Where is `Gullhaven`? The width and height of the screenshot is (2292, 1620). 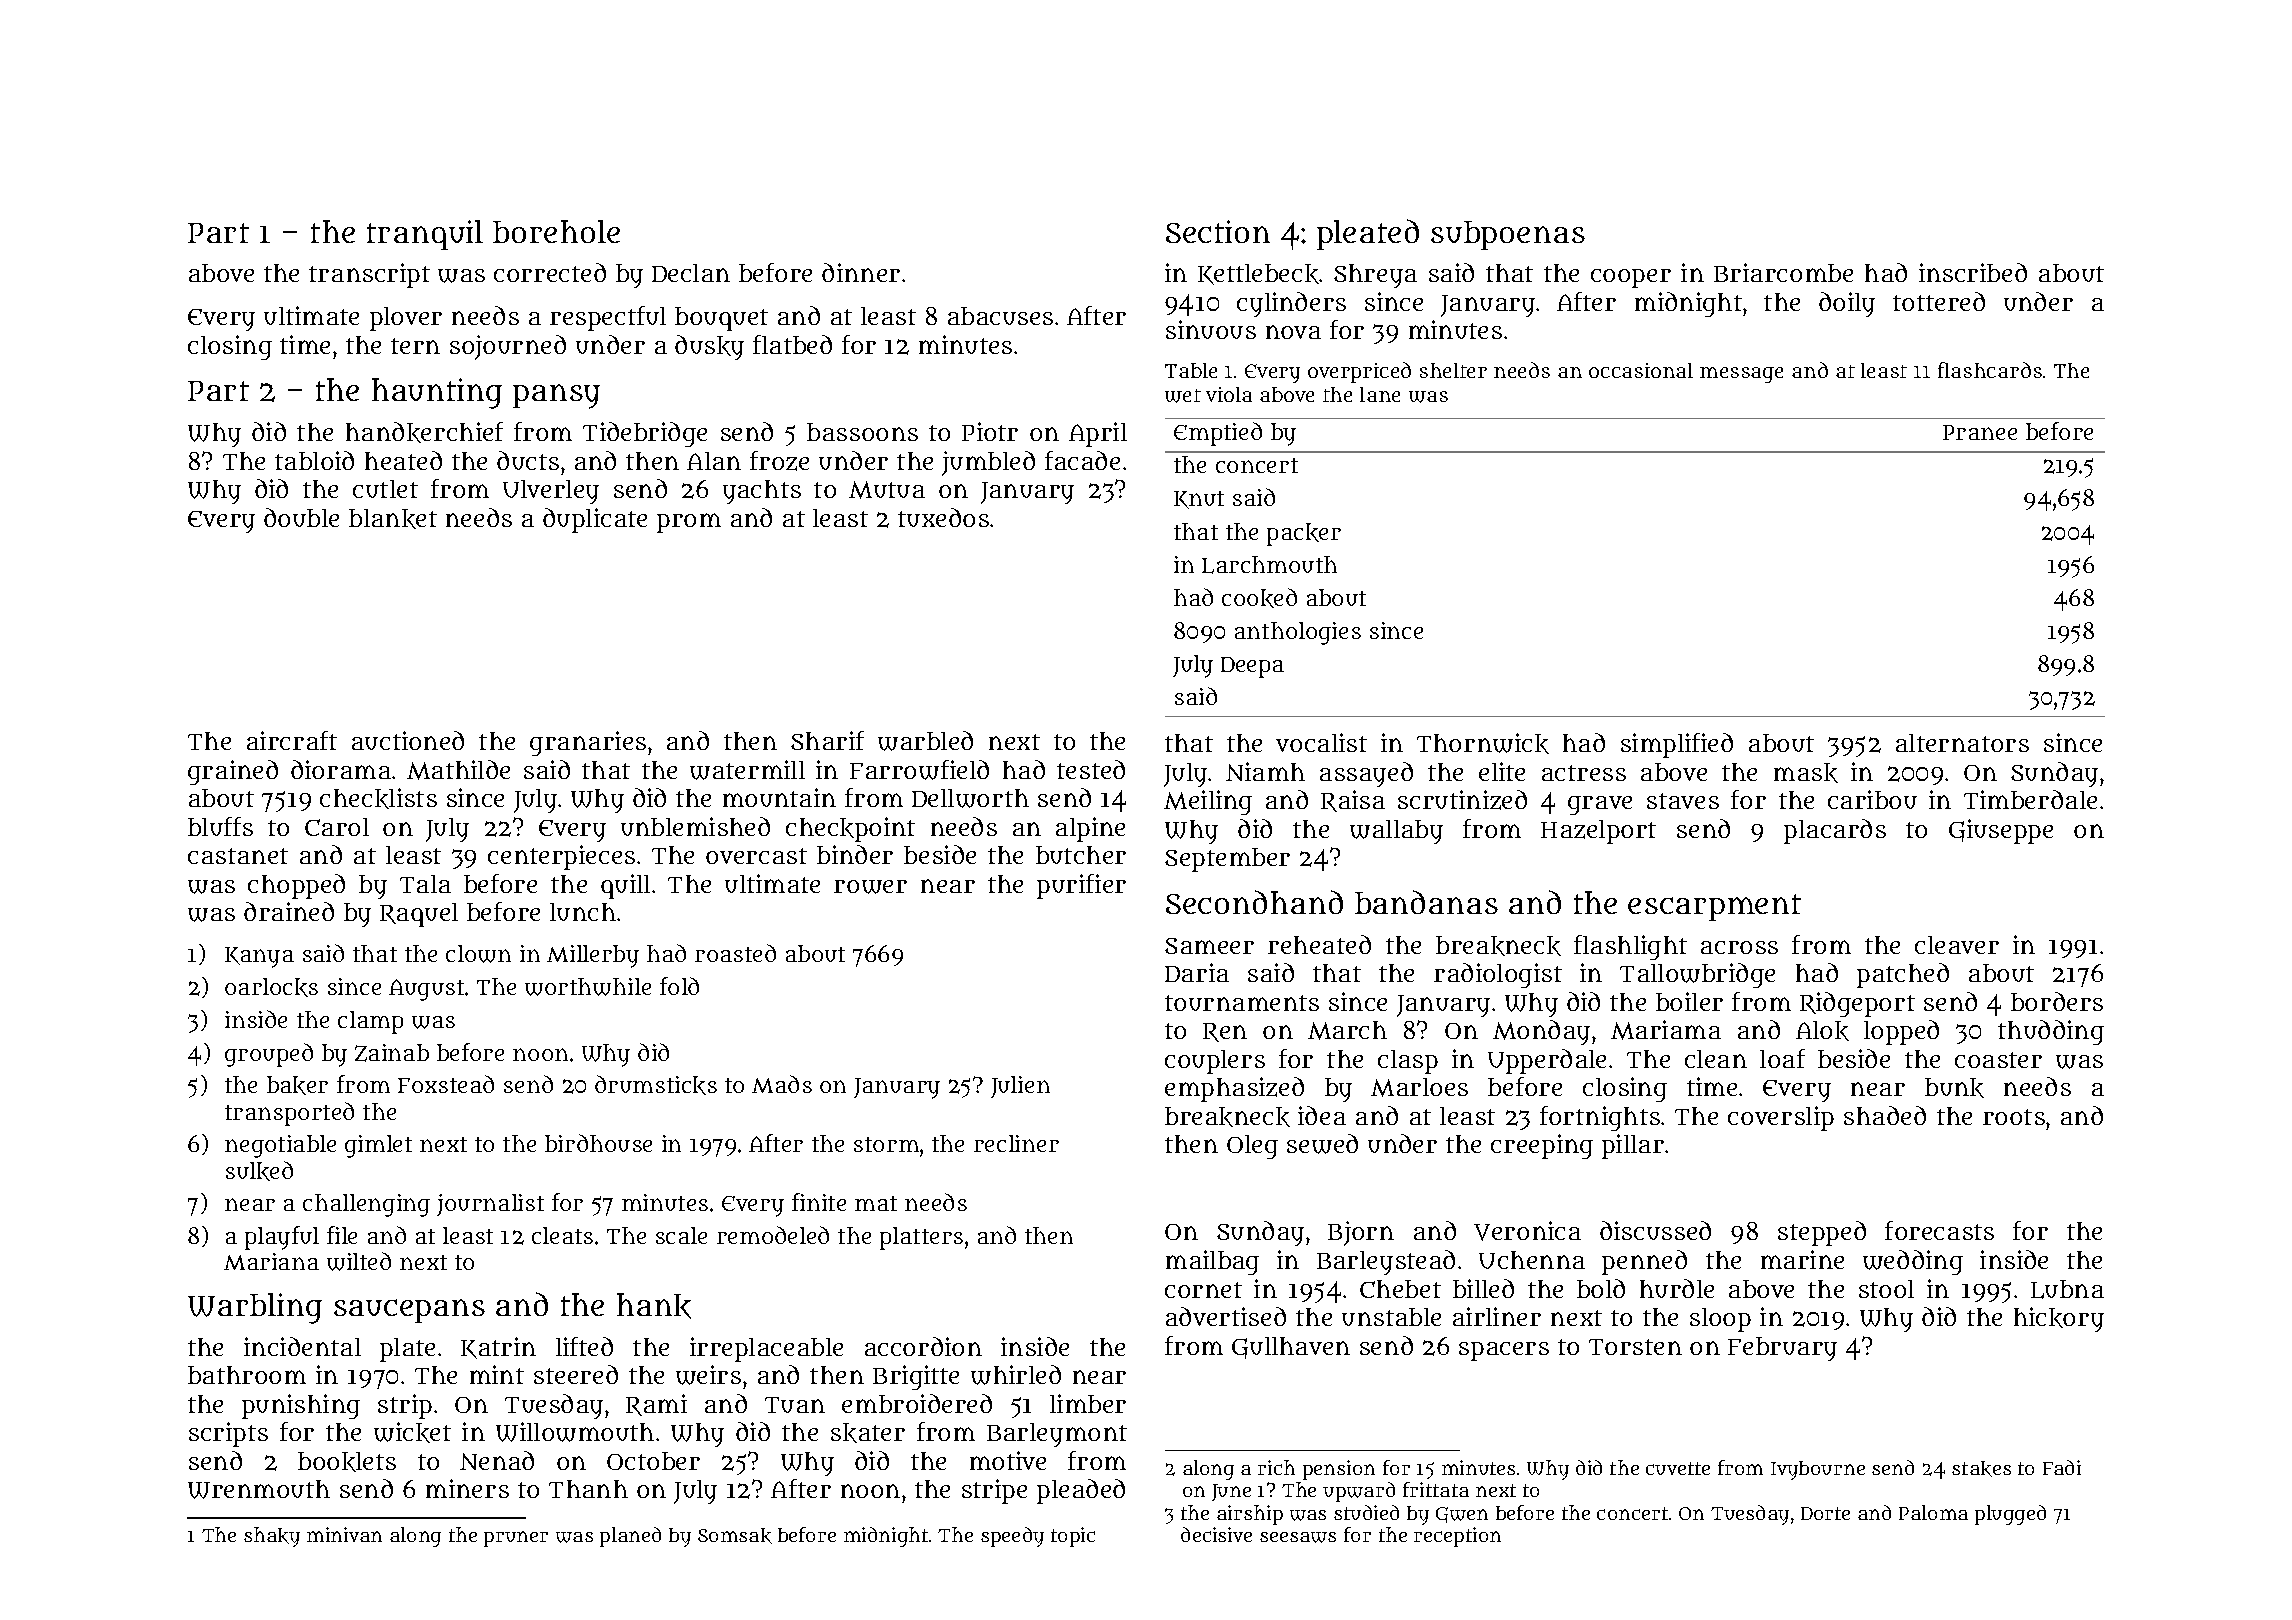
Gullhaven is located at coordinates (1291, 1348).
